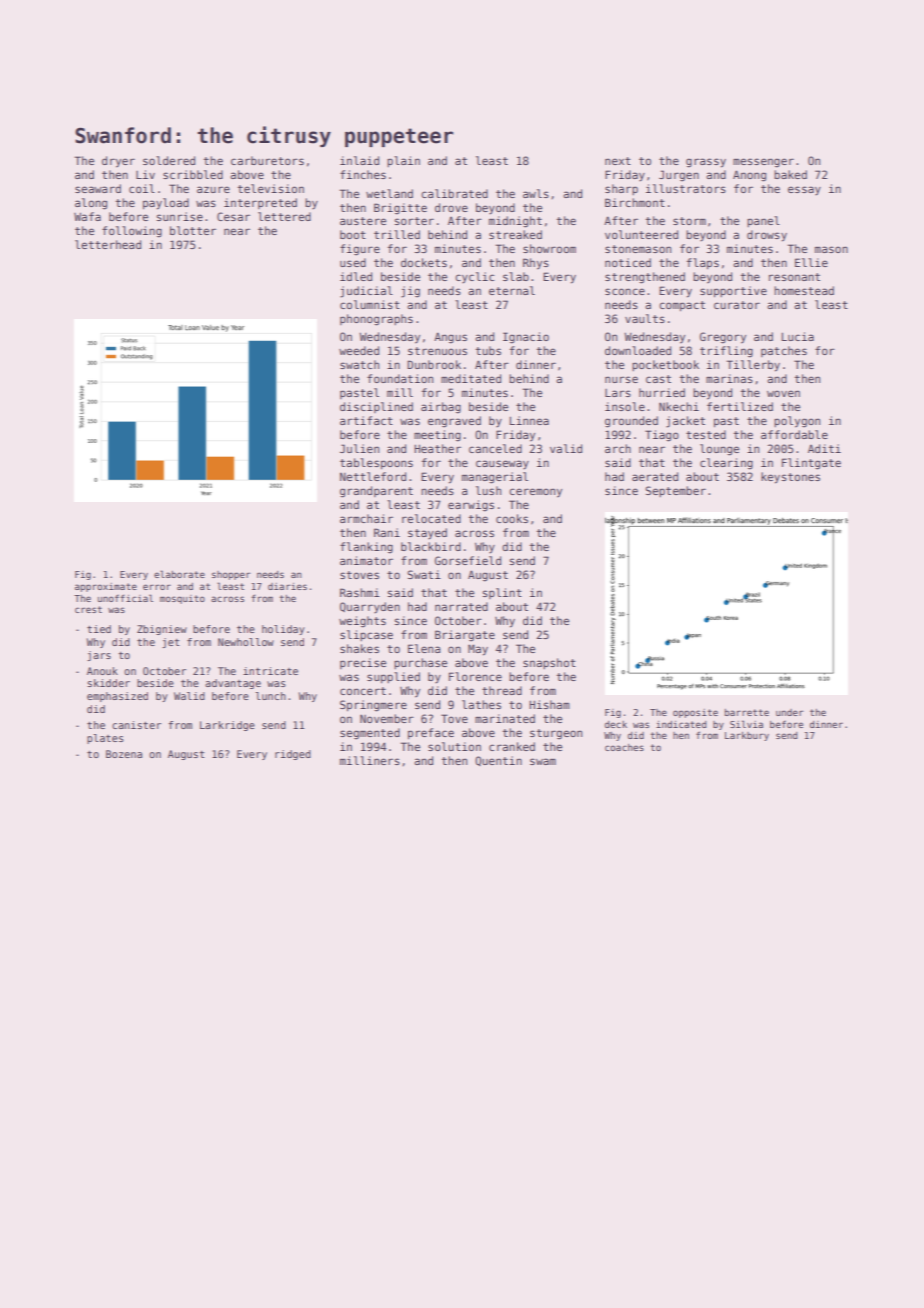  Describe the element at coordinates (726, 464) in the screenshot. I see `clearing` at that location.
